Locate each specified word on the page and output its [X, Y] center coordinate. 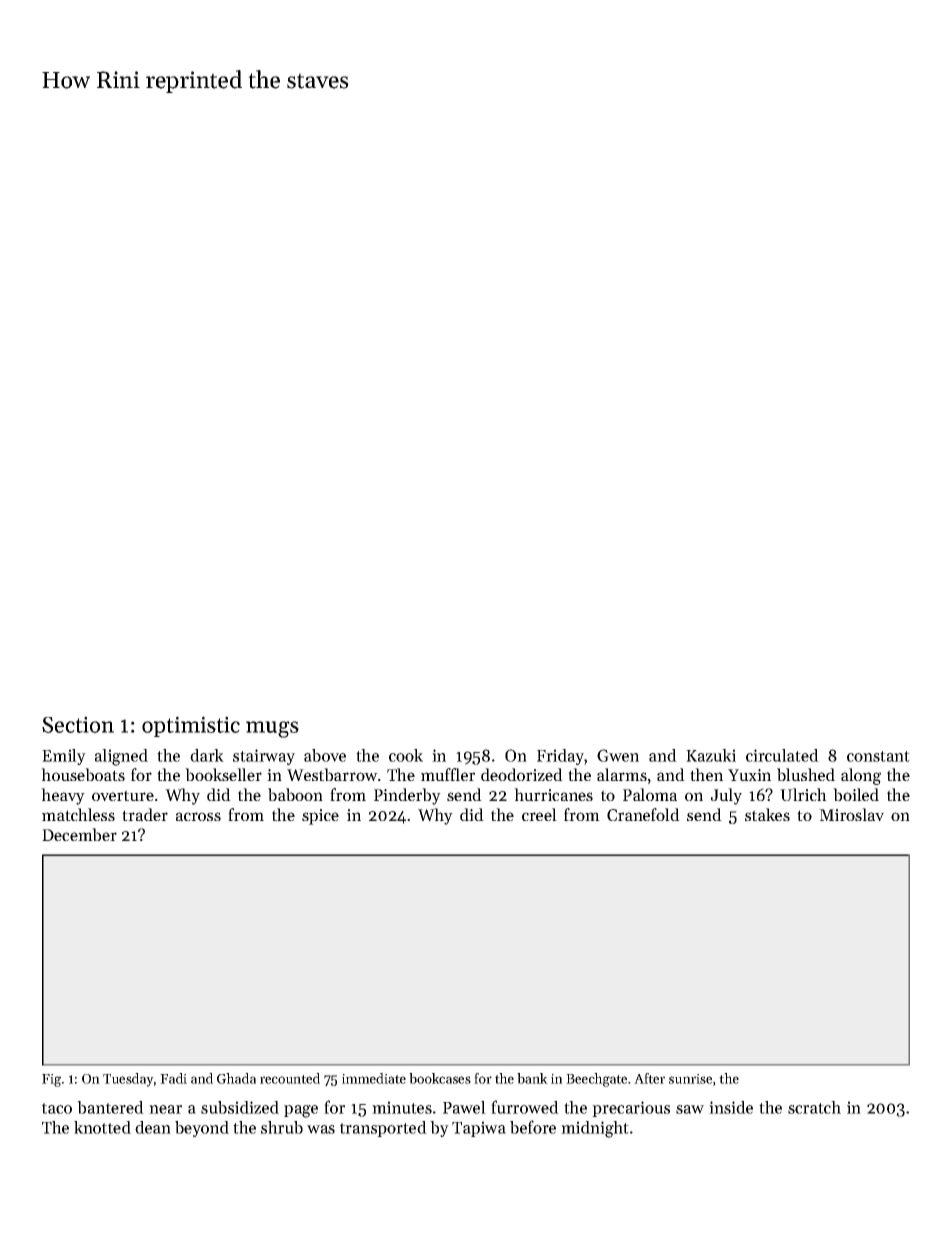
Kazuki [711, 755]
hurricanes [553, 794]
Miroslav [851, 814]
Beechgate [596, 1080]
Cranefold [643, 814]
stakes [767, 814]
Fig [51, 1080]
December [79, 834]
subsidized [240, 1107]
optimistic [191, 726]
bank [532, 1078]
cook [406, 755]
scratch [814, 1107]
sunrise [690, 1079]
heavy [63, 796]
